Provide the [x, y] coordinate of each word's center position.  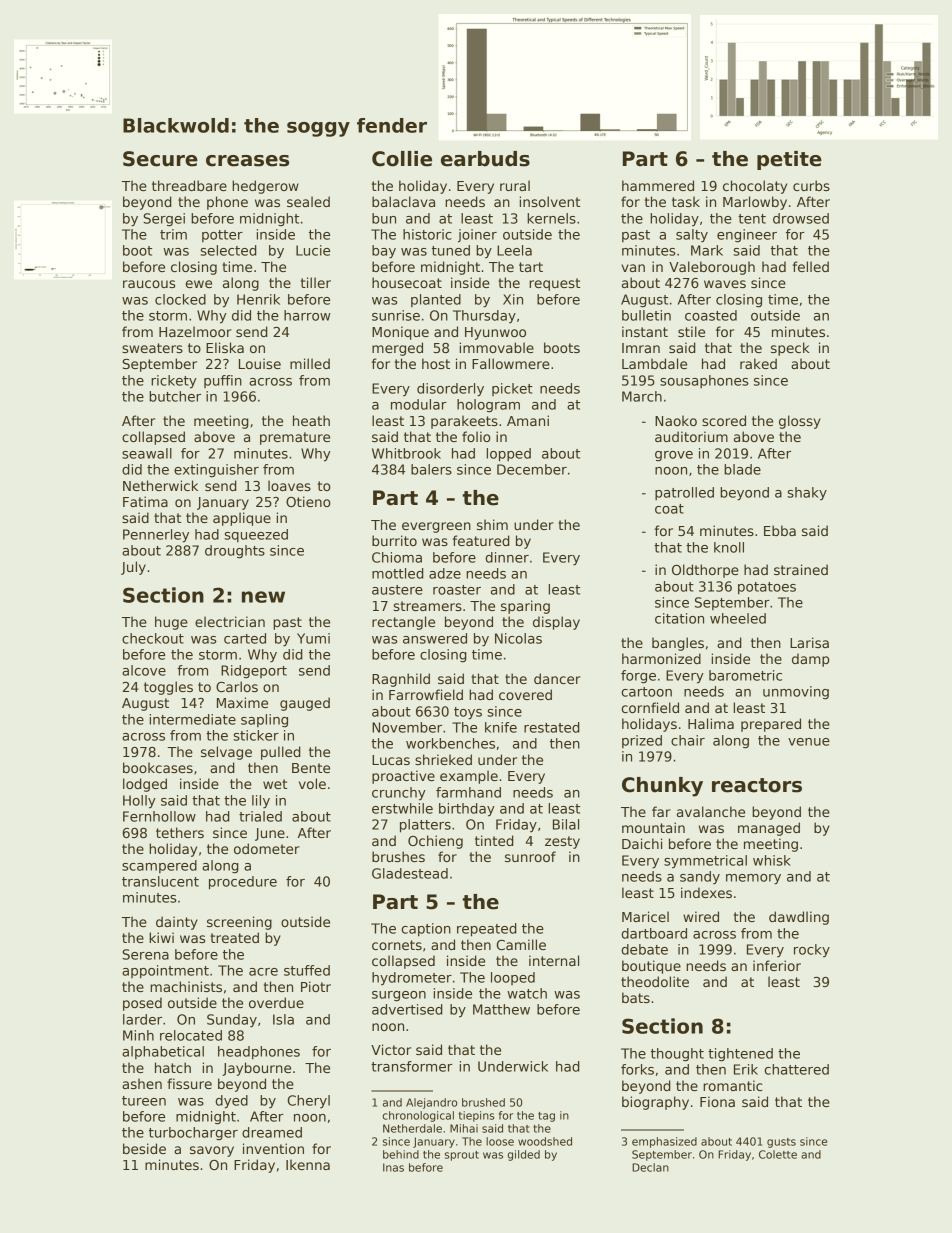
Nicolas [518, 638]
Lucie [313, 250]
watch [527, 993]
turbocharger [193, 1134]
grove [674, 456]
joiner [477, 236]
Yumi [313, 638]
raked [758, 363]
